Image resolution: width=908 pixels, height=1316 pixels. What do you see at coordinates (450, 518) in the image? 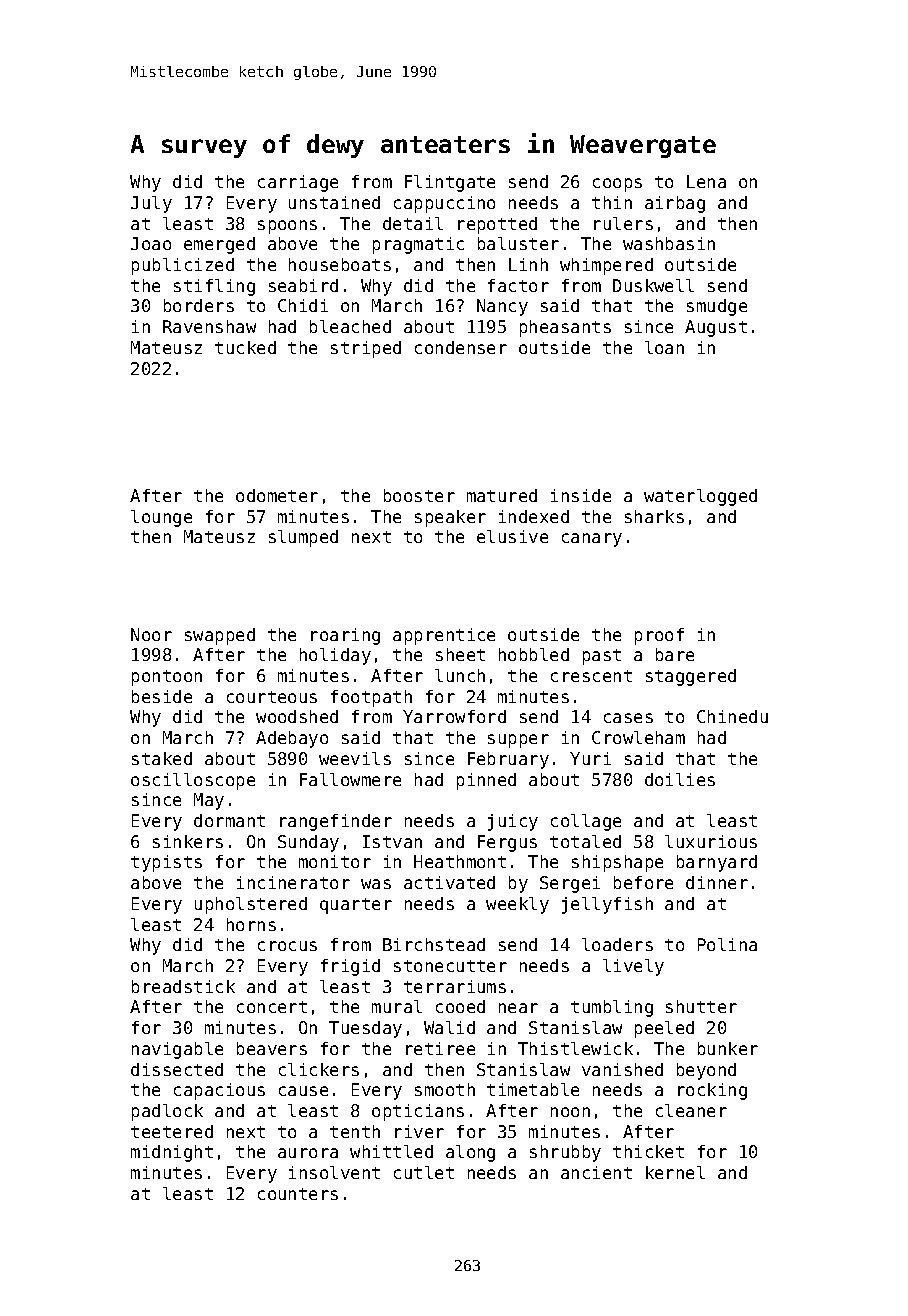
I see `speaker` at bounding box center [450, 518].
